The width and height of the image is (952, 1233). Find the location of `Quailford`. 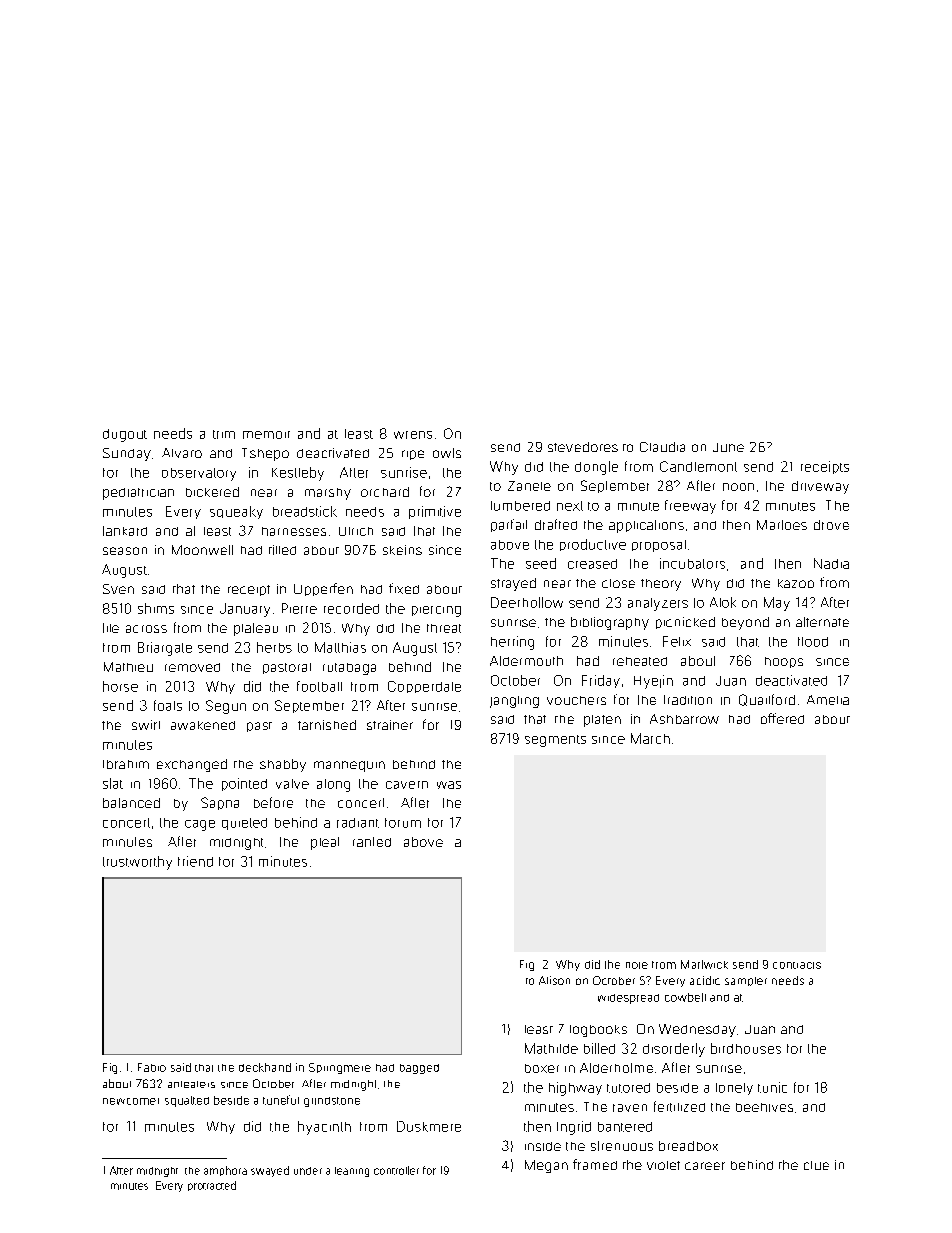

Quailford is located at coordinates (767, 700).
